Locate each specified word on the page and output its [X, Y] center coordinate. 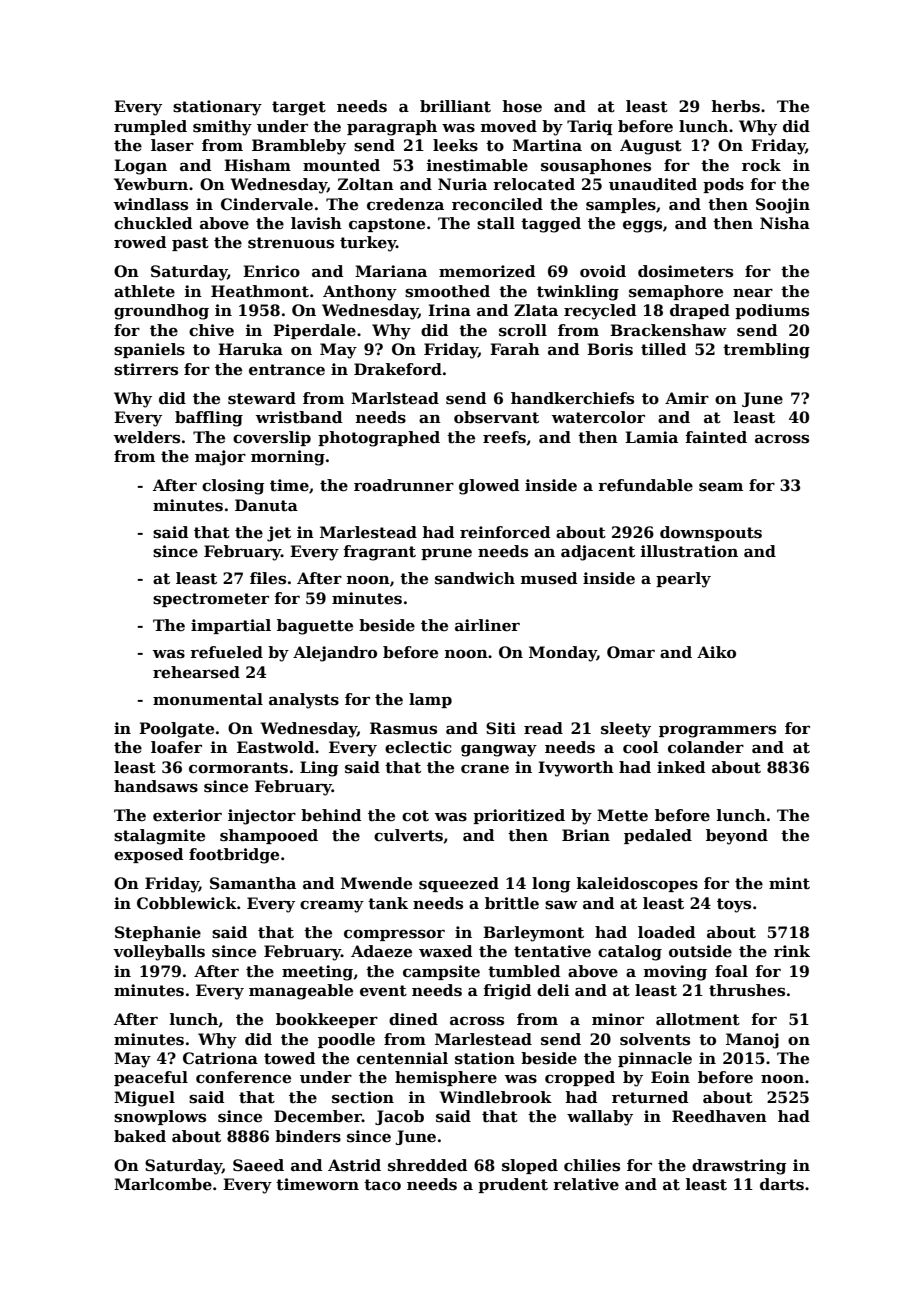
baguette [315, 627]
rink [792, 951]
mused [549, 578]
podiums [772, 311]
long [551, 885]
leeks [455, 145]
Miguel [144, 1099]
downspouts [711, 533]
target [299, 108]
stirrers [146, 369]
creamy [332, 907]
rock [761, 165]
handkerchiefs [572, 398]
